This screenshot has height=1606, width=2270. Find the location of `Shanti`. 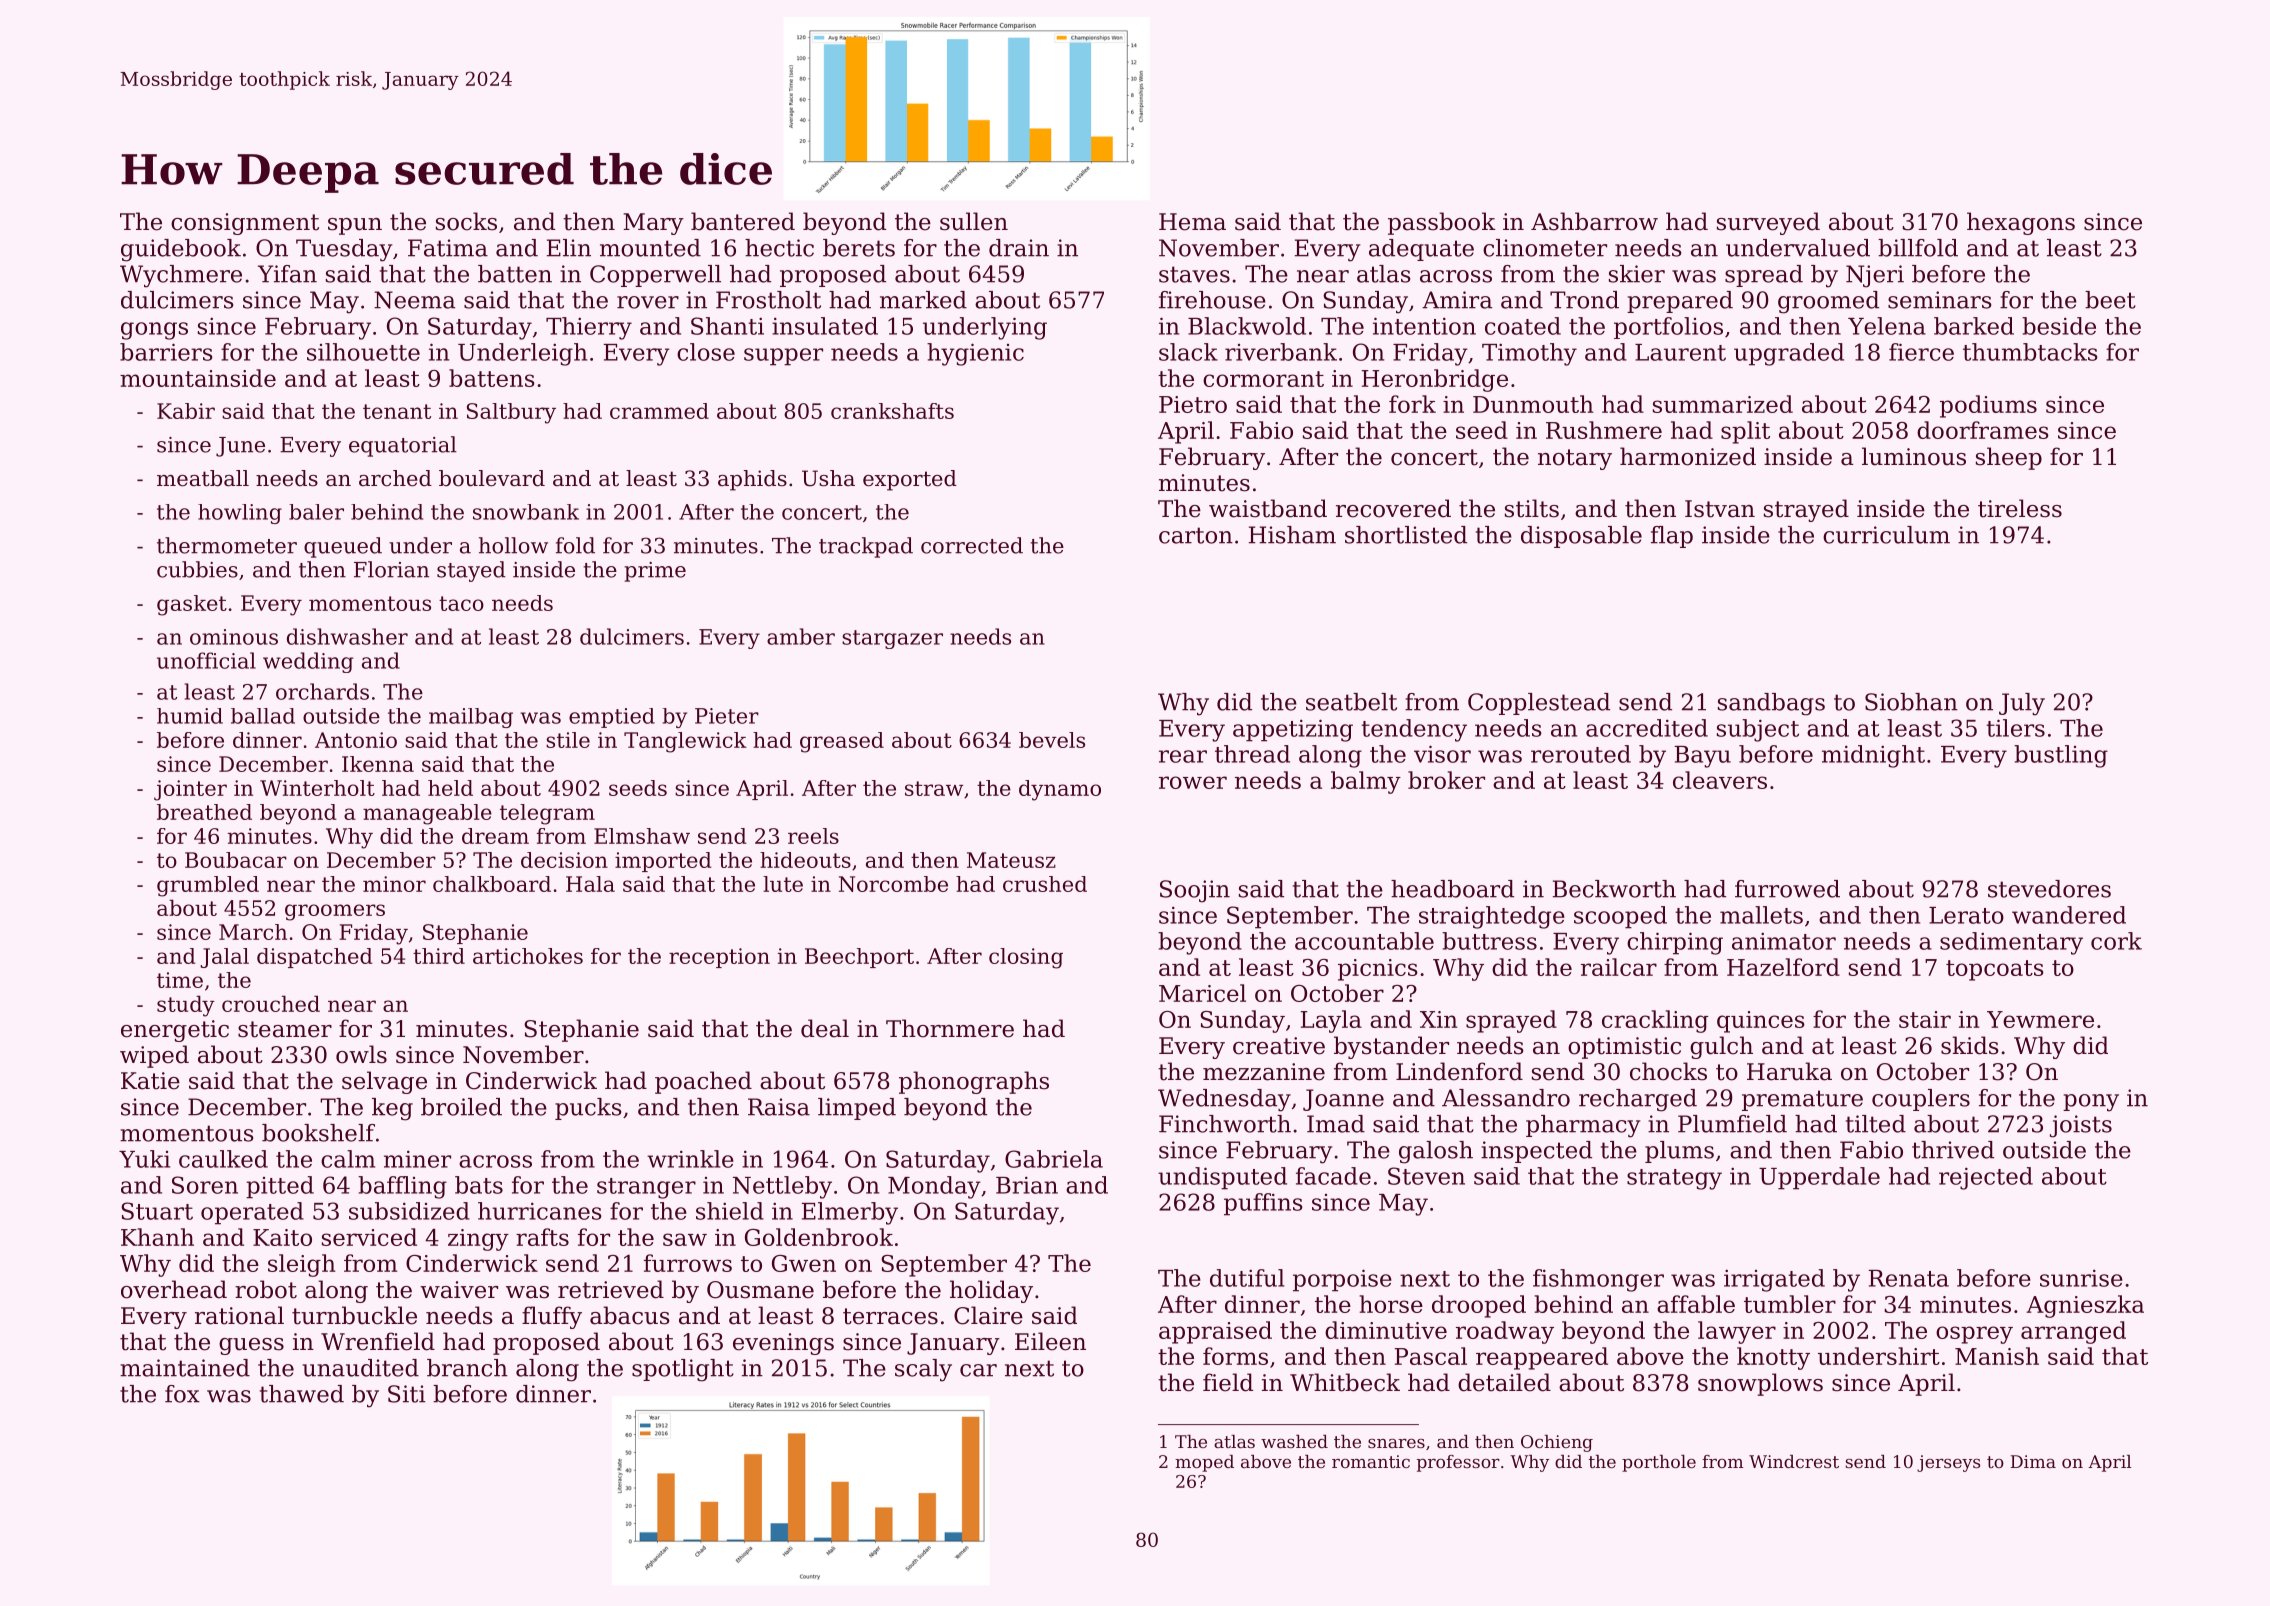

Shanti is located at coordinates (727, 326).
